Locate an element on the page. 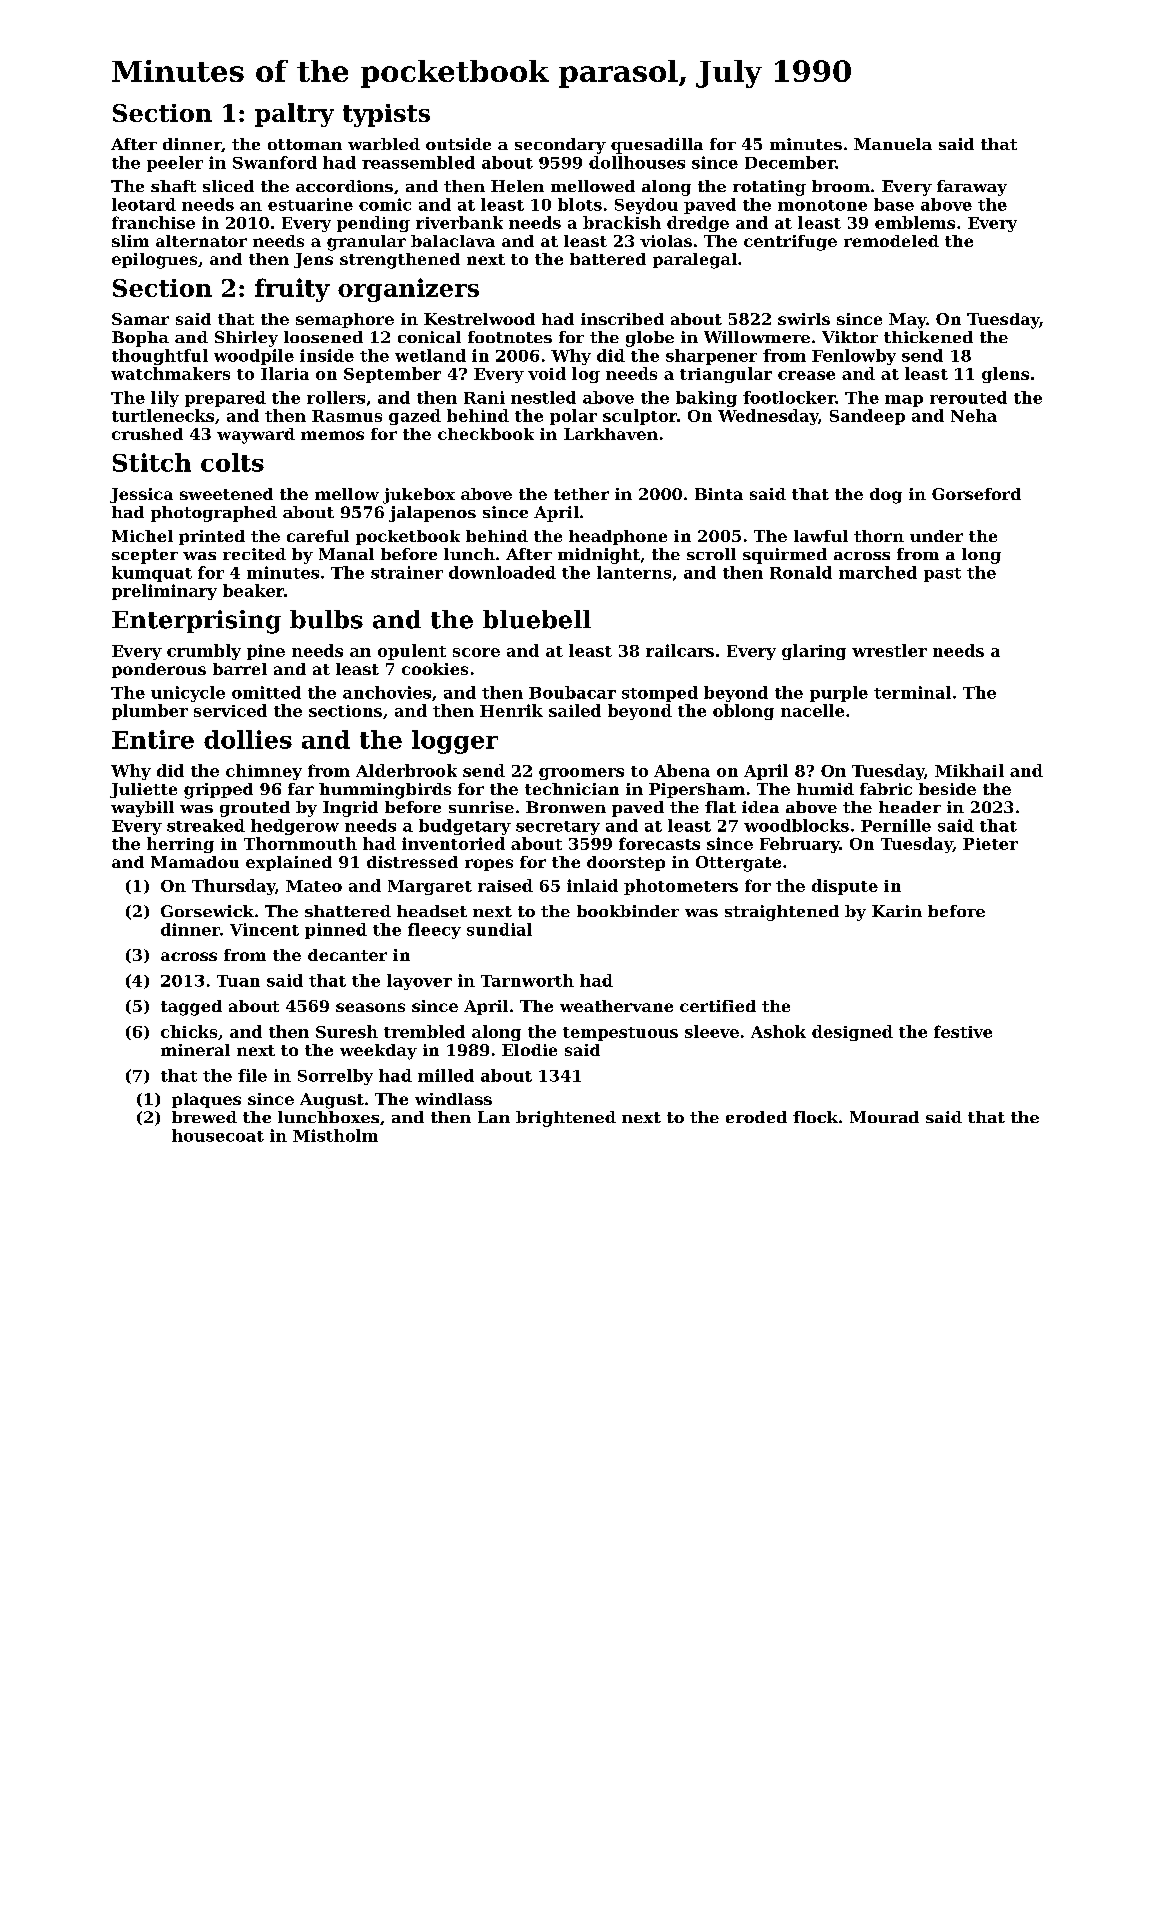 This document has height=1914, width=1162. Manuela is located at coordinates (893, 144).
